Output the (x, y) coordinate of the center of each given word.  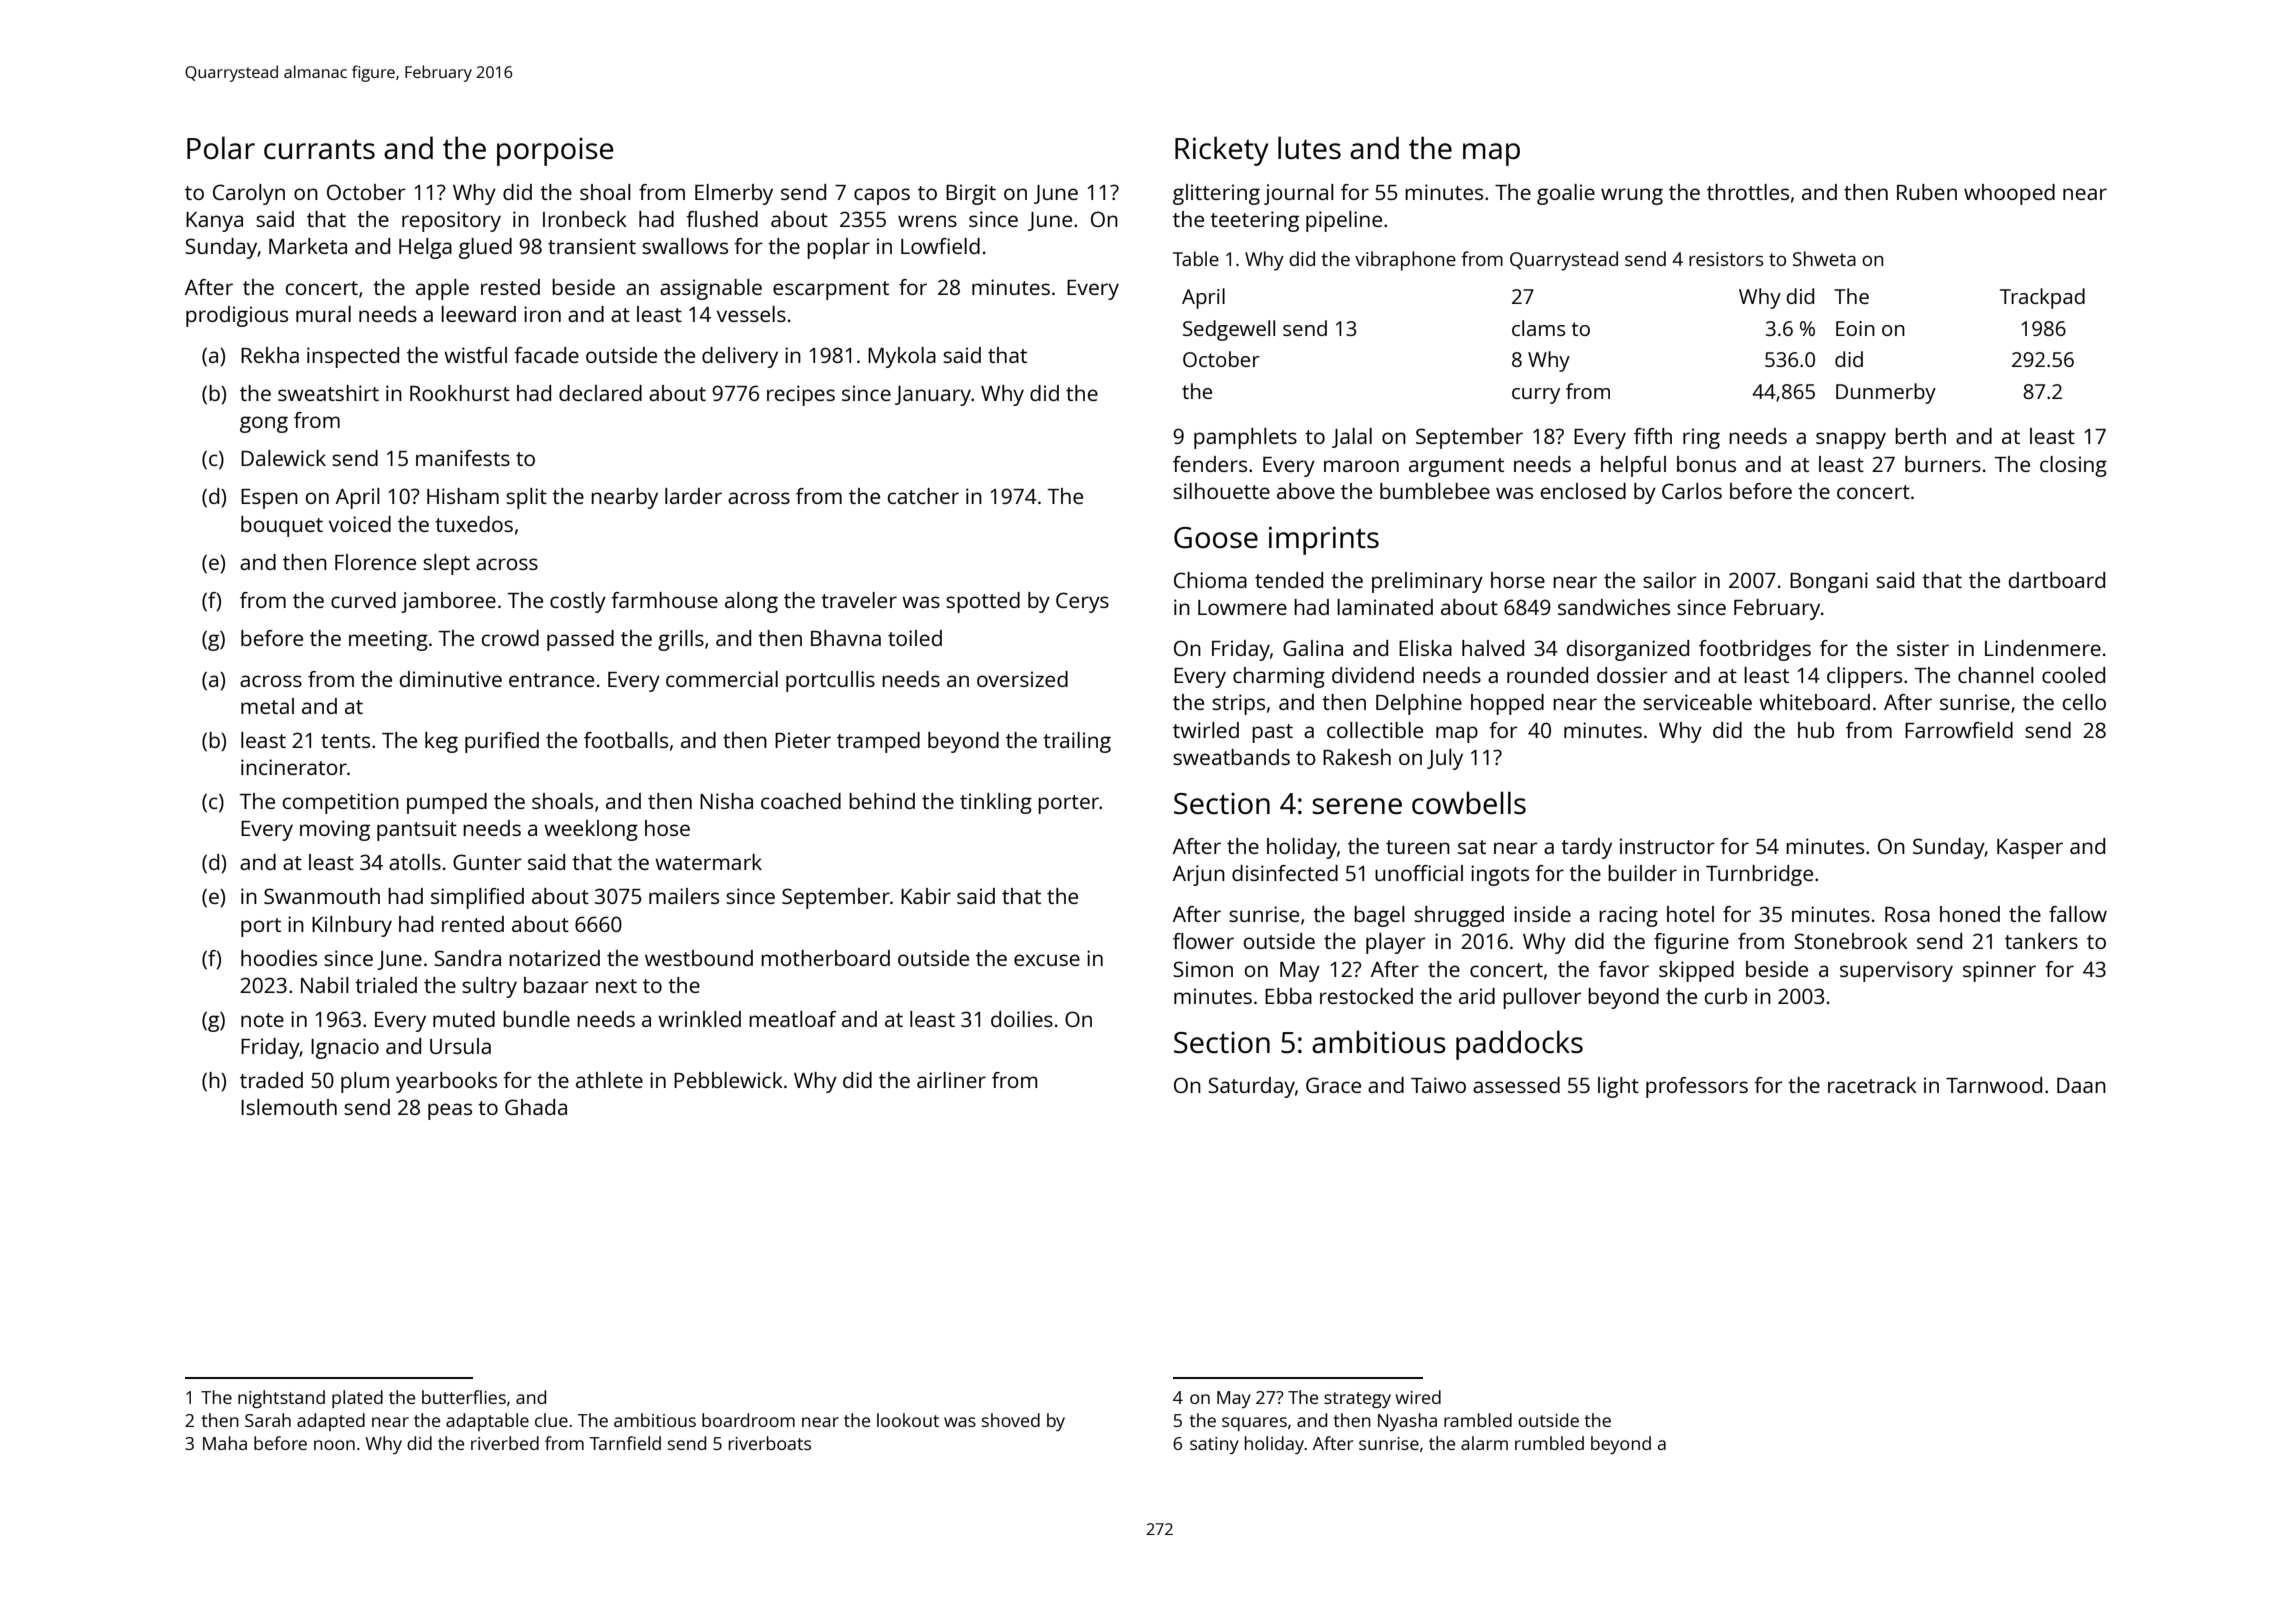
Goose (1216, 538)
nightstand (281, 1399)
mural (323, 314)
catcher (923, 496)
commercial (722, 679)
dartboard (2057, 580)
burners (1943, 464)
